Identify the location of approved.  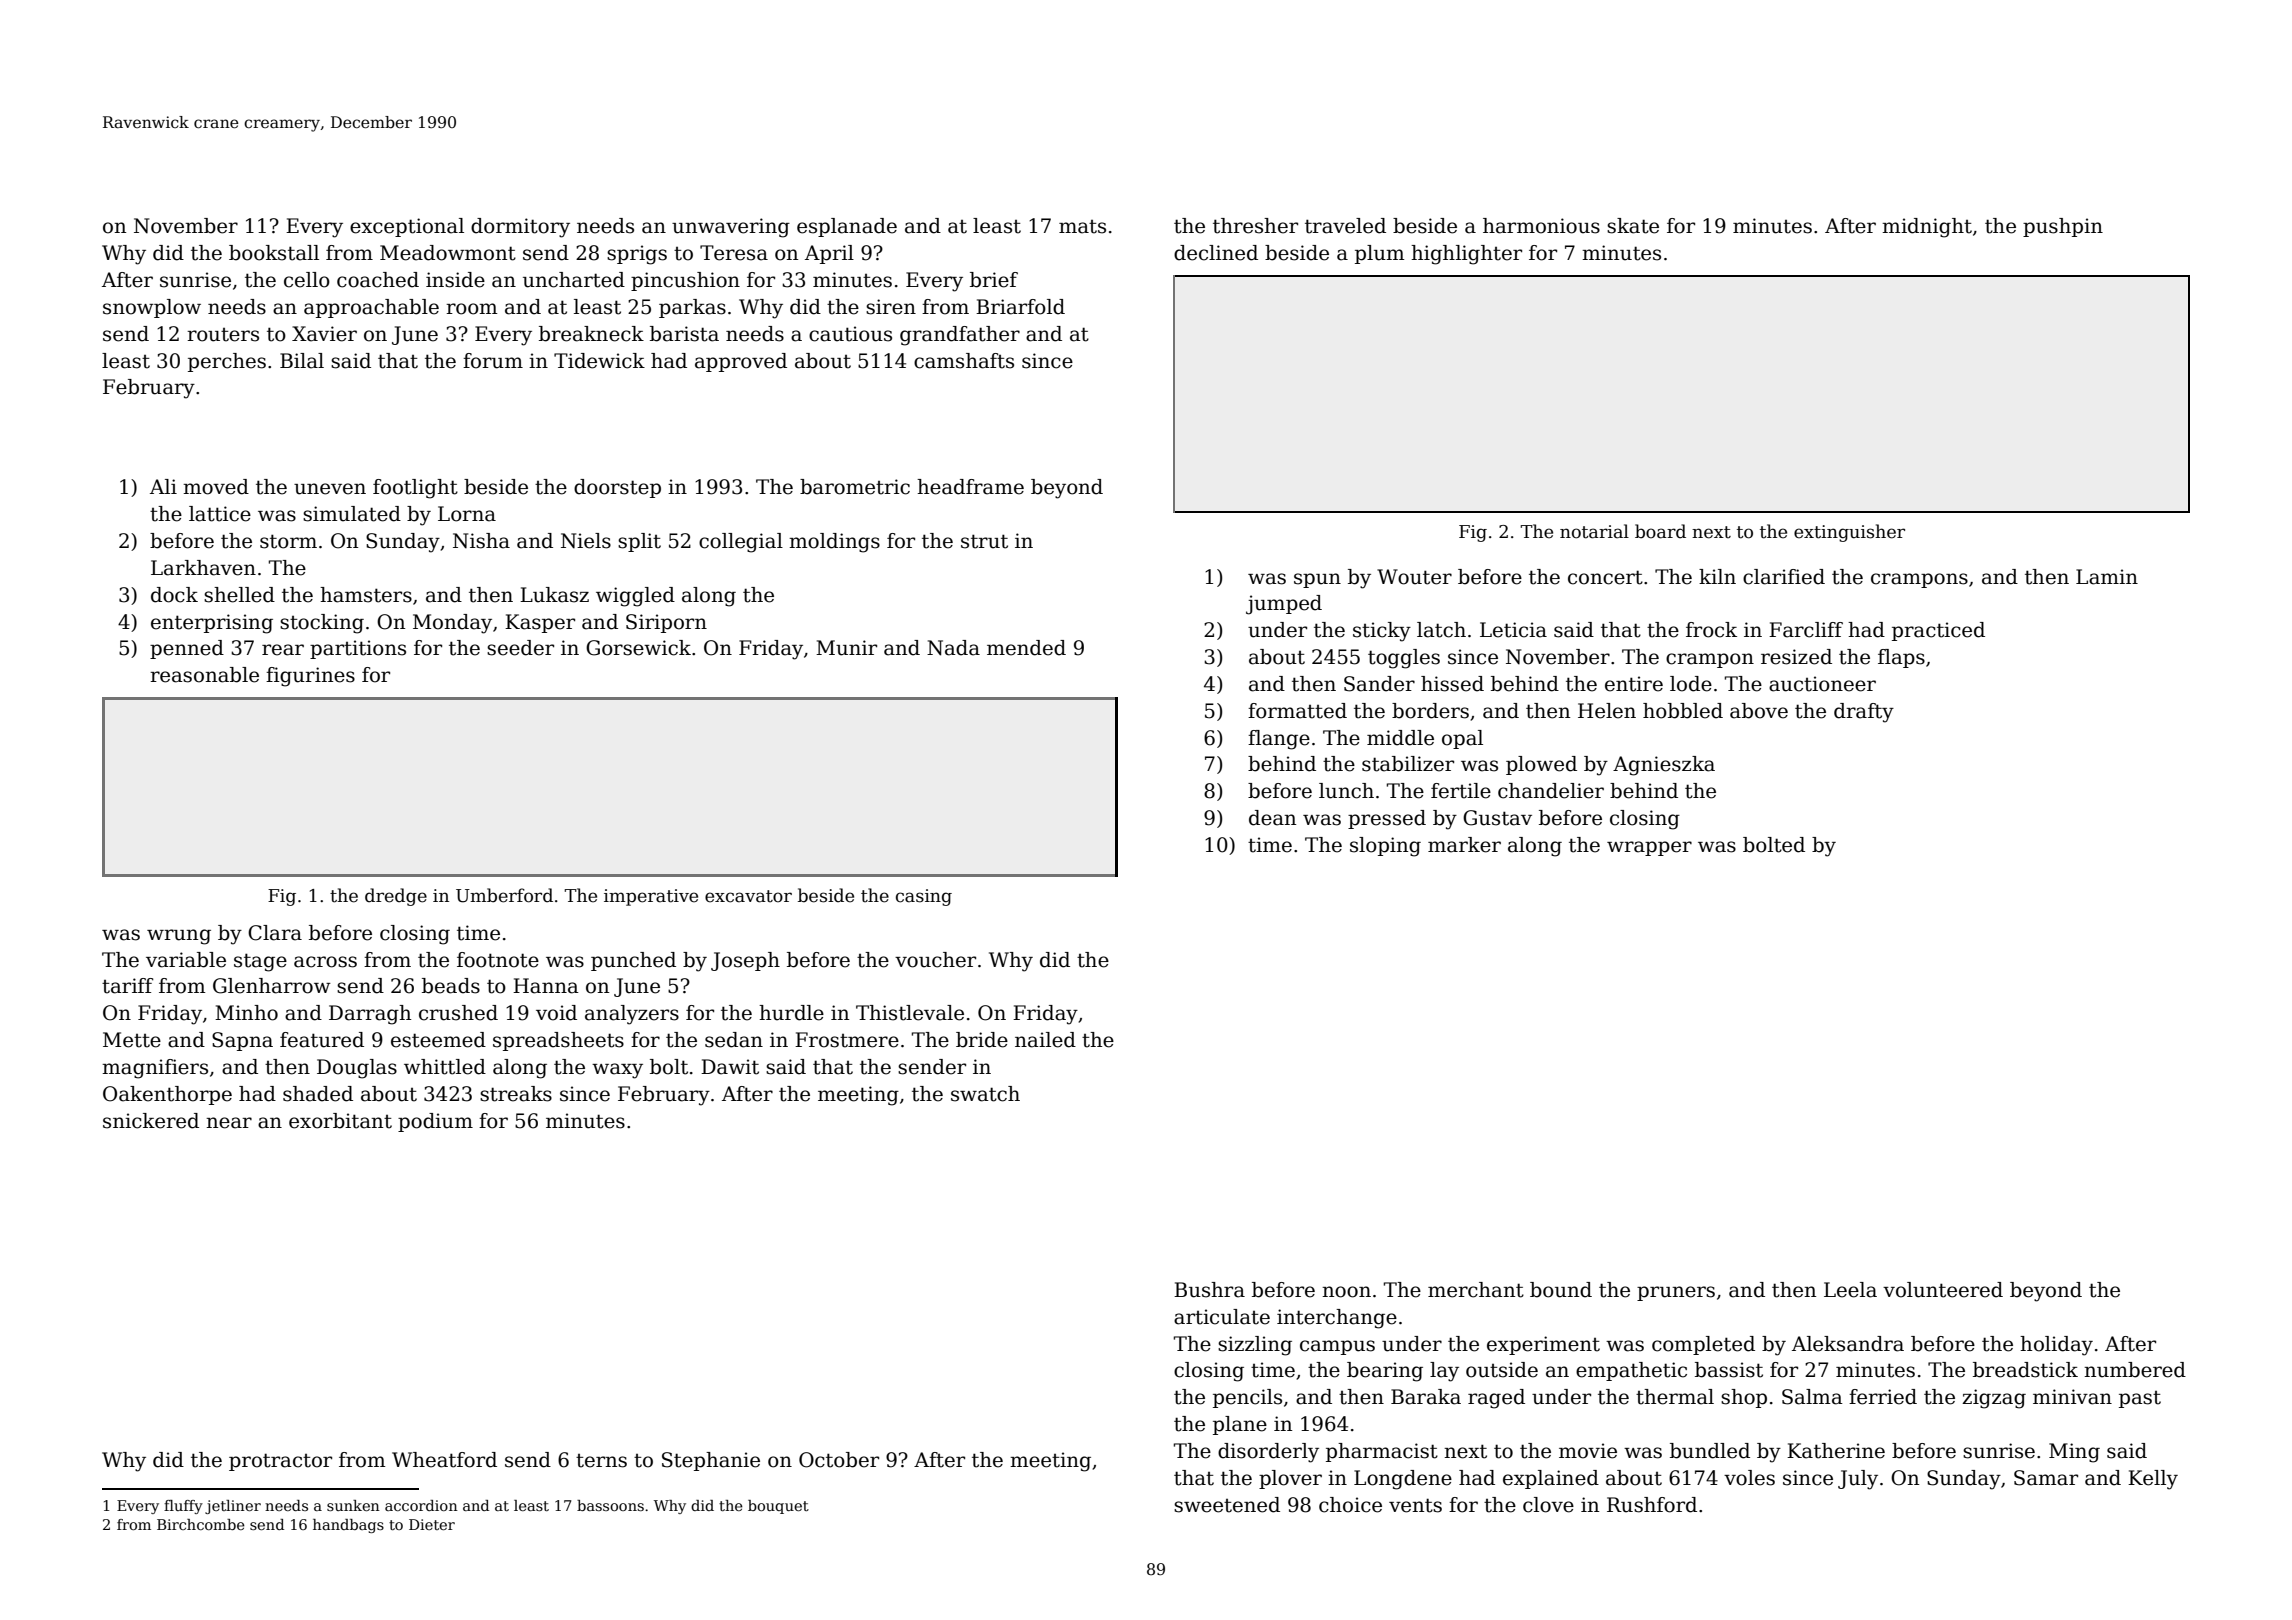
(741, 362).
